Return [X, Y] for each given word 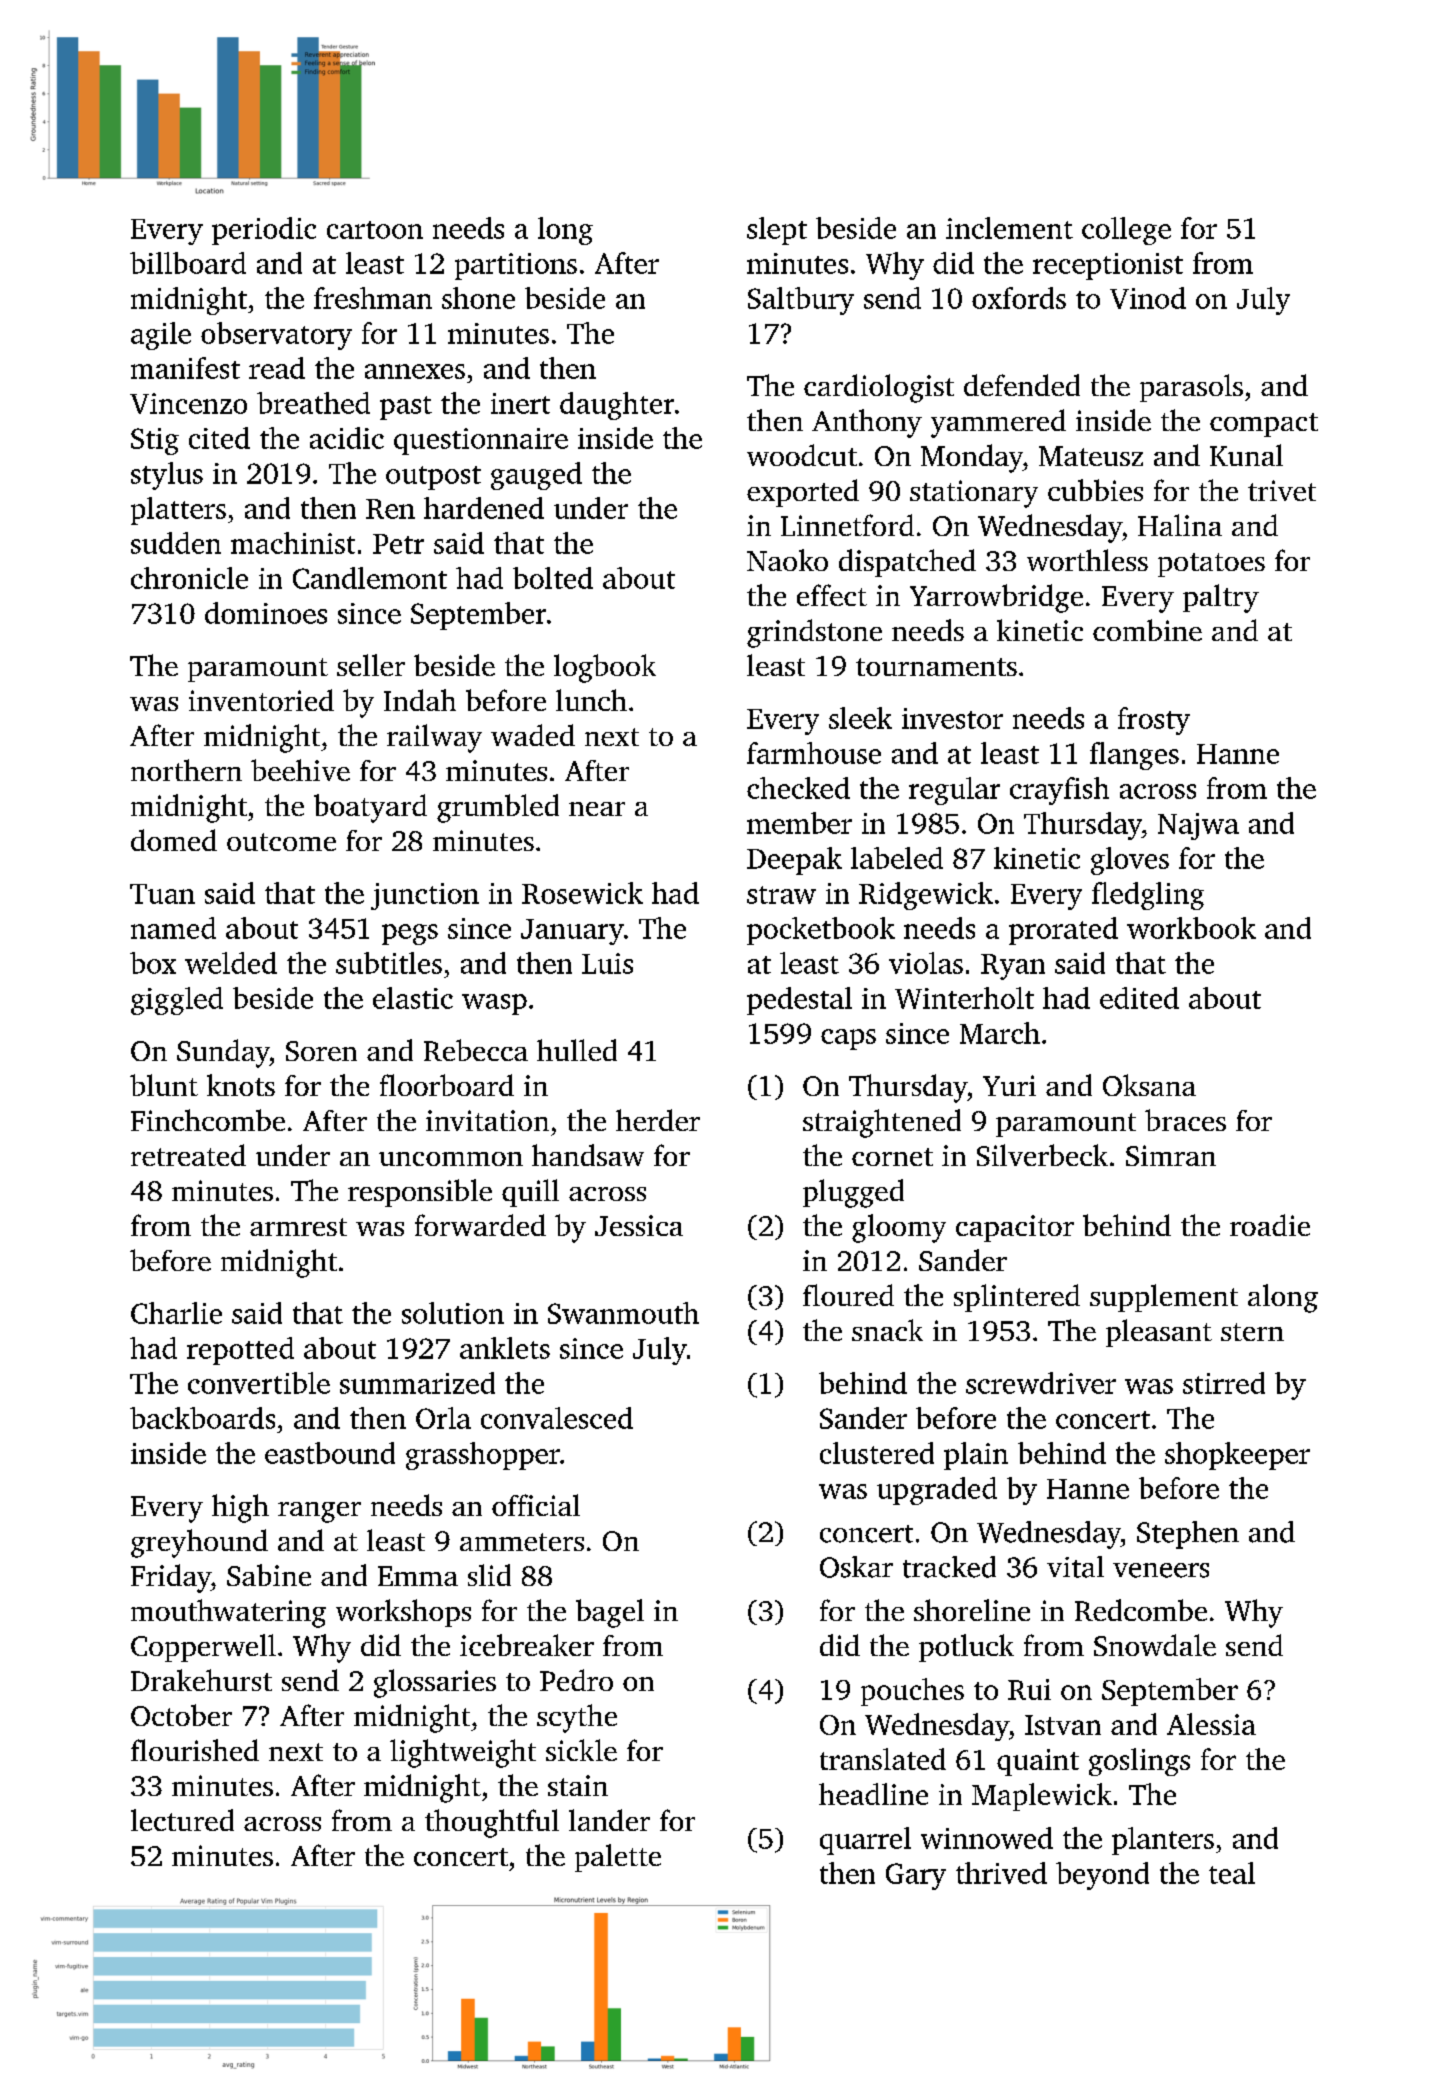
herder [658, 1120]
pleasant [1159, 1333]
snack [887, 1330]
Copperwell [203, 1648]
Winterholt [964, 998]
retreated [188, 1155]
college [1126, 231]
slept [777, 231]
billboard [188, 263]
